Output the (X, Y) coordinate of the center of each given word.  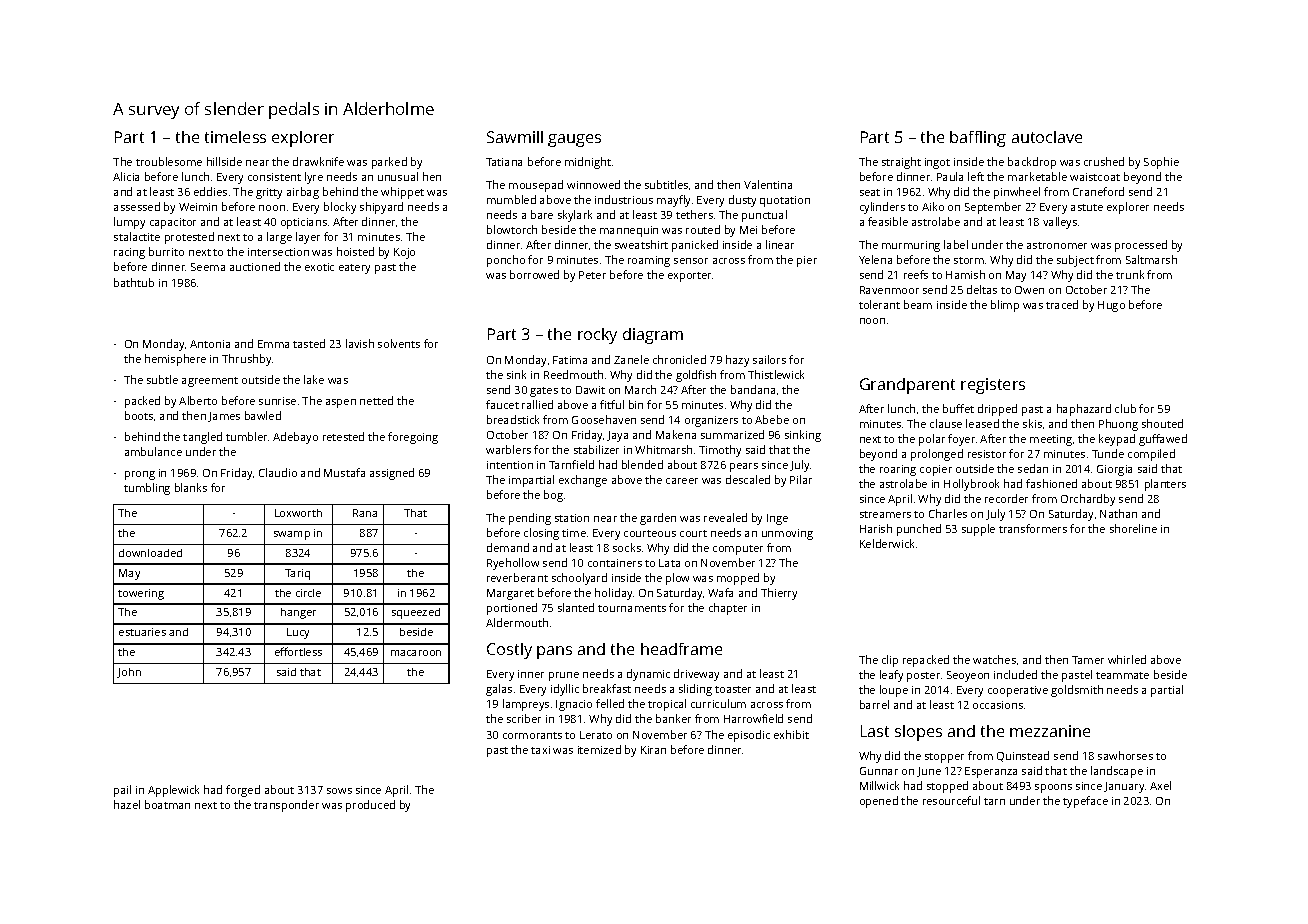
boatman (167, 804)
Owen (1029, 290)
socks (627, 547)
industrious (624, 199)
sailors (769, 359)
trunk (1130, 274)
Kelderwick (887, 543)
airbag (303, 193)
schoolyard (579, 579)
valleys (1060, 223)
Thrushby (246, 360)
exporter (689, 277)
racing (129, 253)
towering (141, 594)
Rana (365, 513)
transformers (1033, 528)
